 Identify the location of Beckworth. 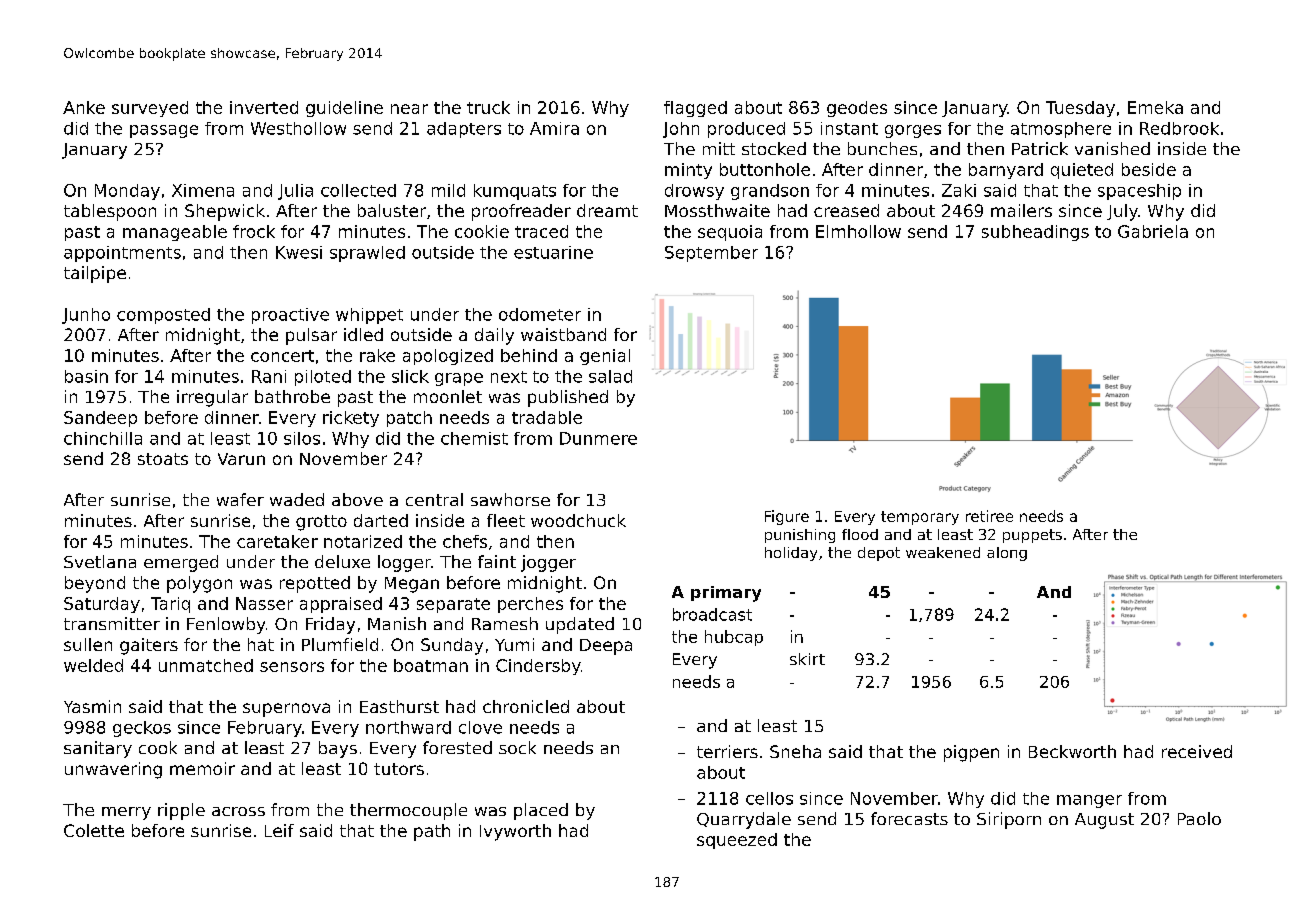
(1072, 751).
